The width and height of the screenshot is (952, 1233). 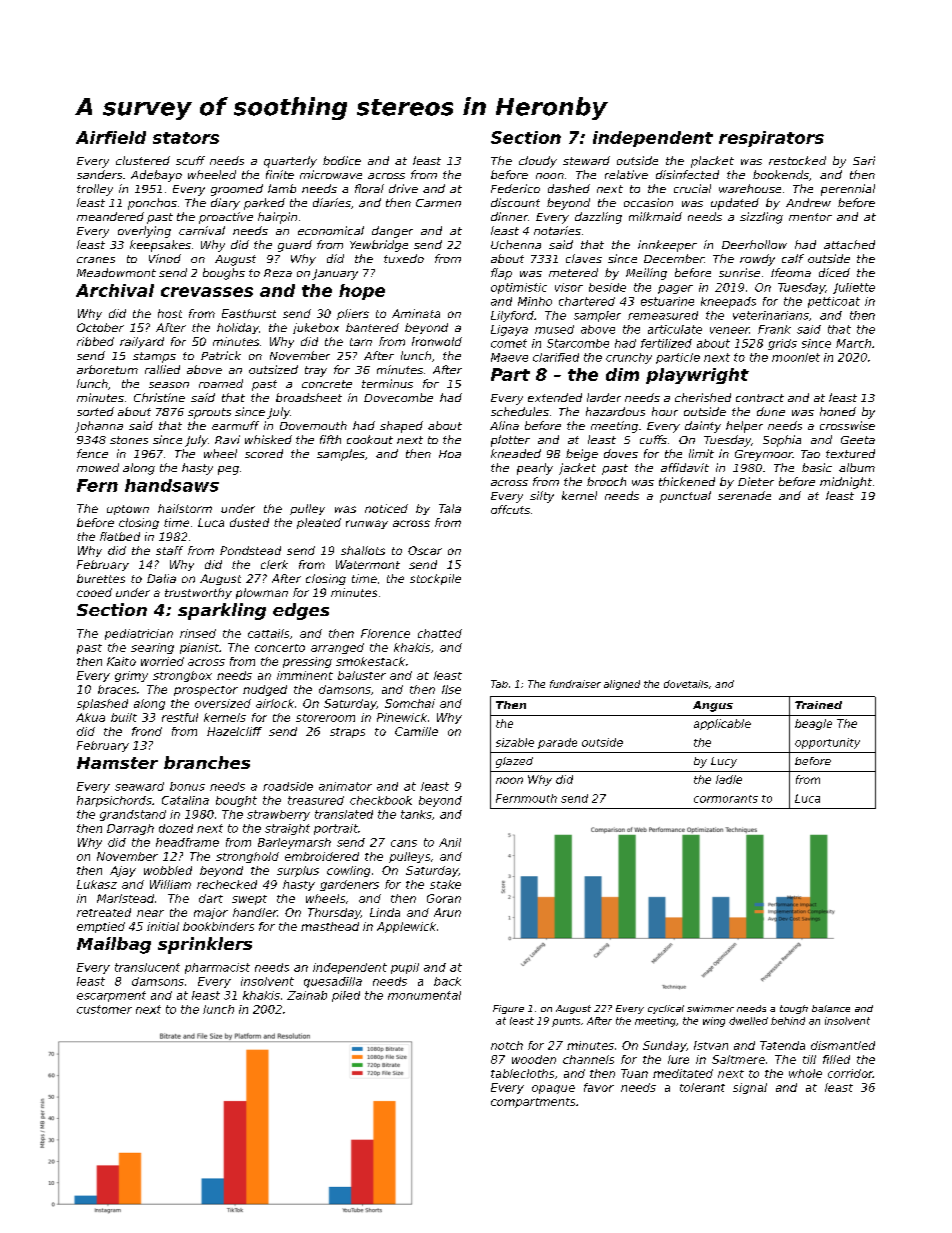 What do you see at coordinates (95, 411) in the screenshot?
I see `sorted` at bounding box center [95, 411].
